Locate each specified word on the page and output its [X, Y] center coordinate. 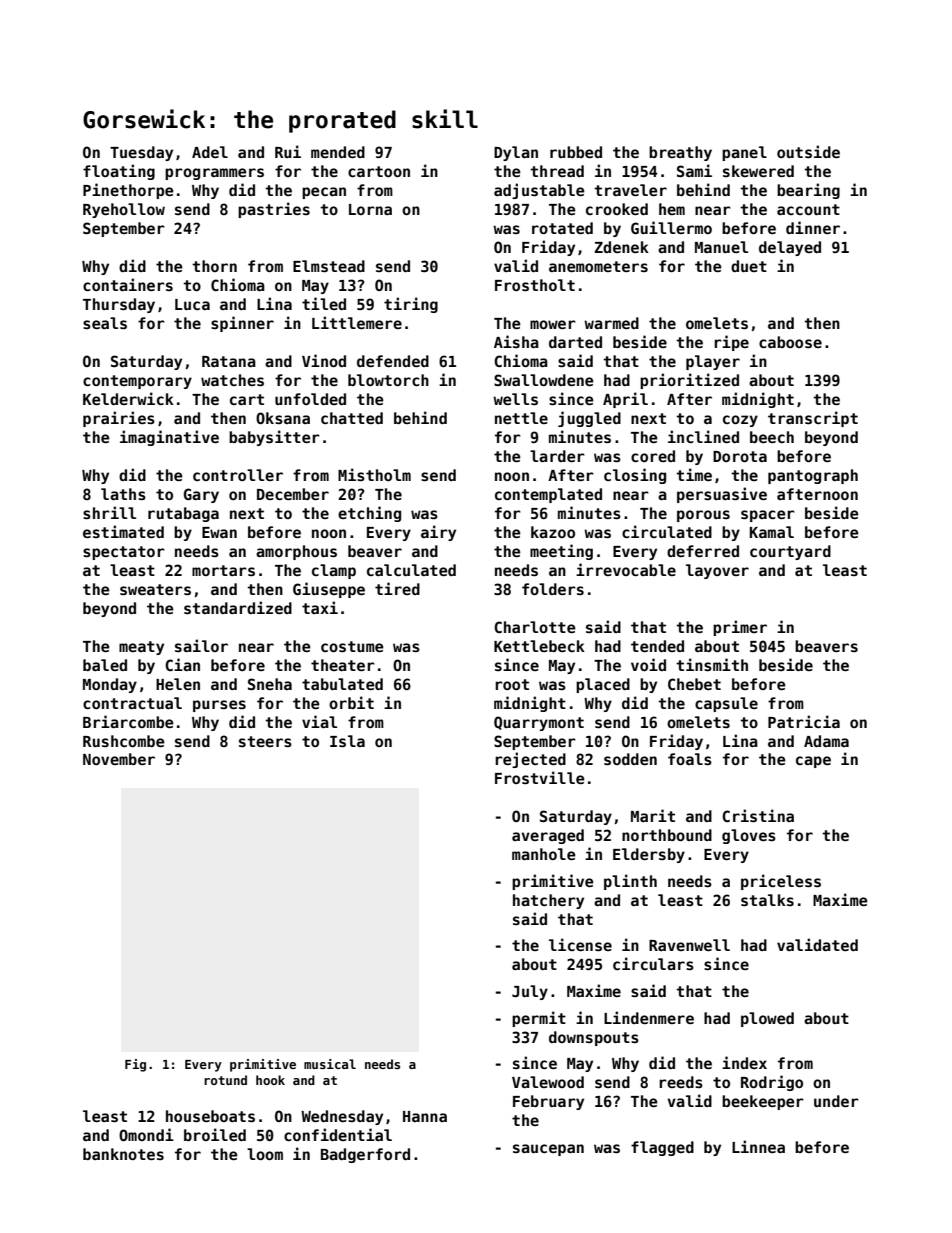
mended [338, 152]
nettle [521, 418]
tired [397, 588]
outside [808, 151]
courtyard [790, 552]
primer [740, 628]
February [548, 1102]
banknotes [123, 1154]
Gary [201, 495]
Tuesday [141, 153]
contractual [132, 703]
